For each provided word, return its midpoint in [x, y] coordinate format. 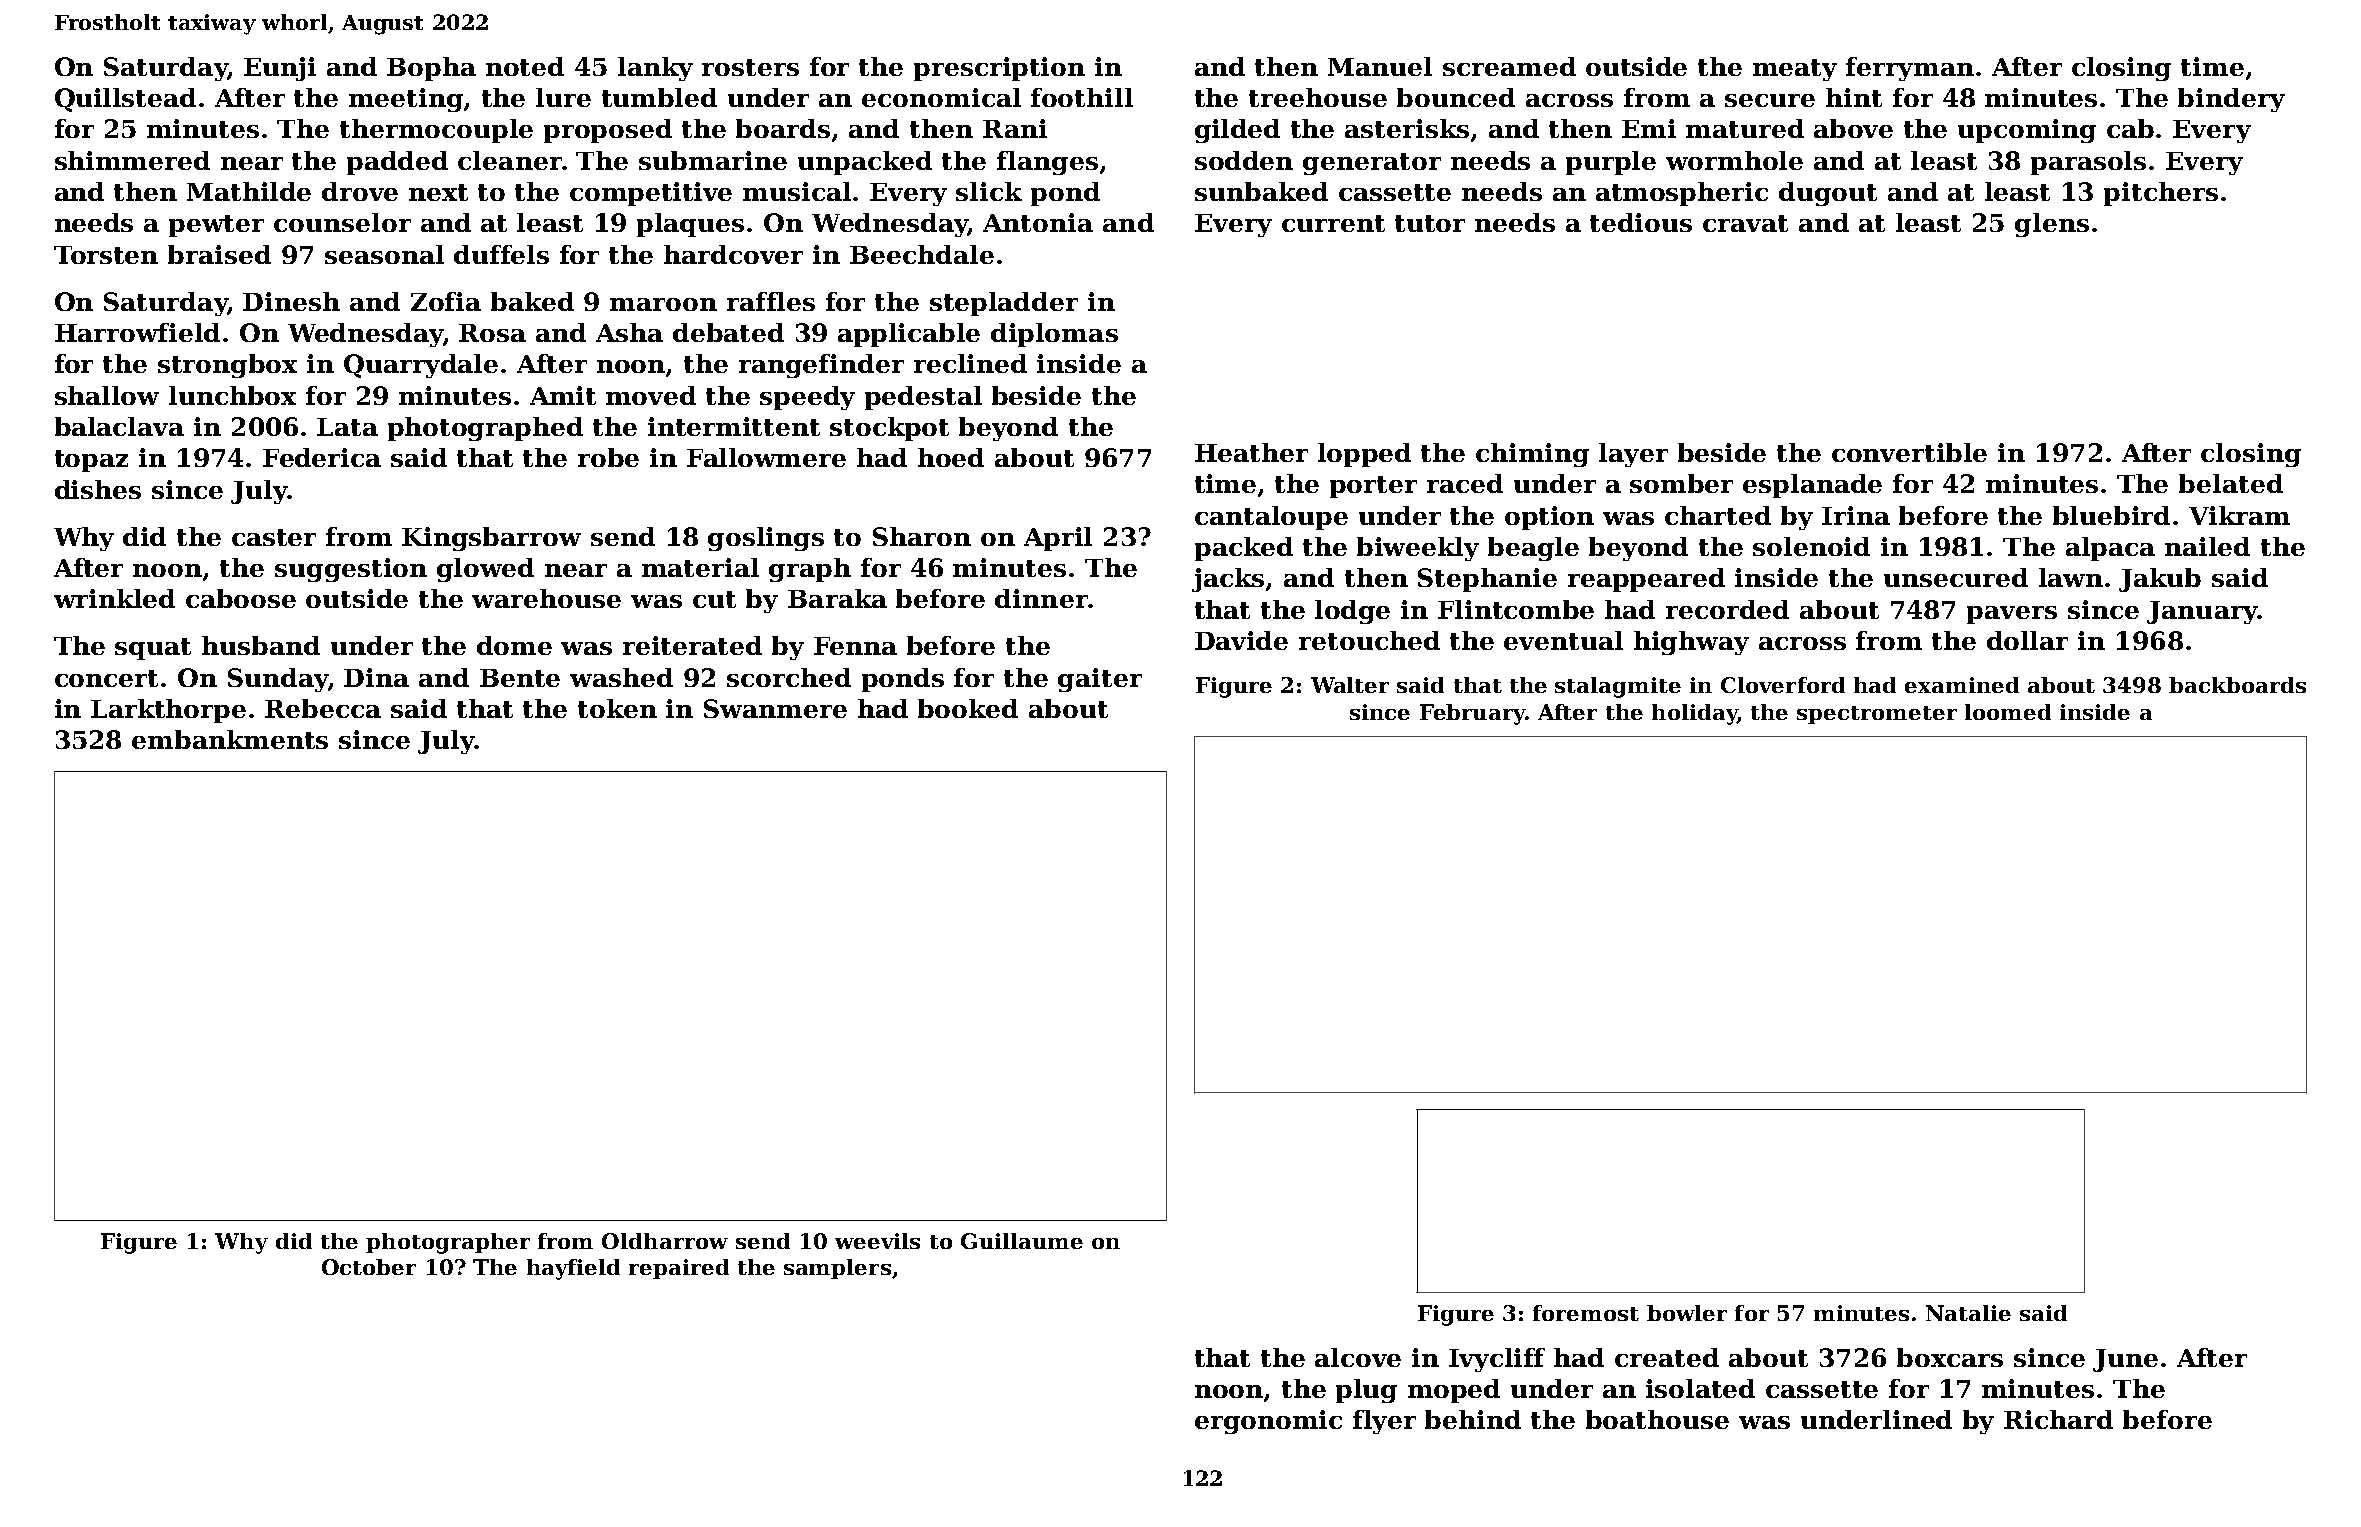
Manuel [1380, 66]
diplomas [1054, 335]
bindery [2231, 100]
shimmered [132, 160]
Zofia [446, 301]
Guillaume [1022, 1241]
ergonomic [1268, 1422]
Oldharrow [665, 1241]
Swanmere [775, 708]
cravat [1745, 223]
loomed [2008, 712]
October [369, 1267]
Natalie [1968, 1313]
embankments [230, 739]
